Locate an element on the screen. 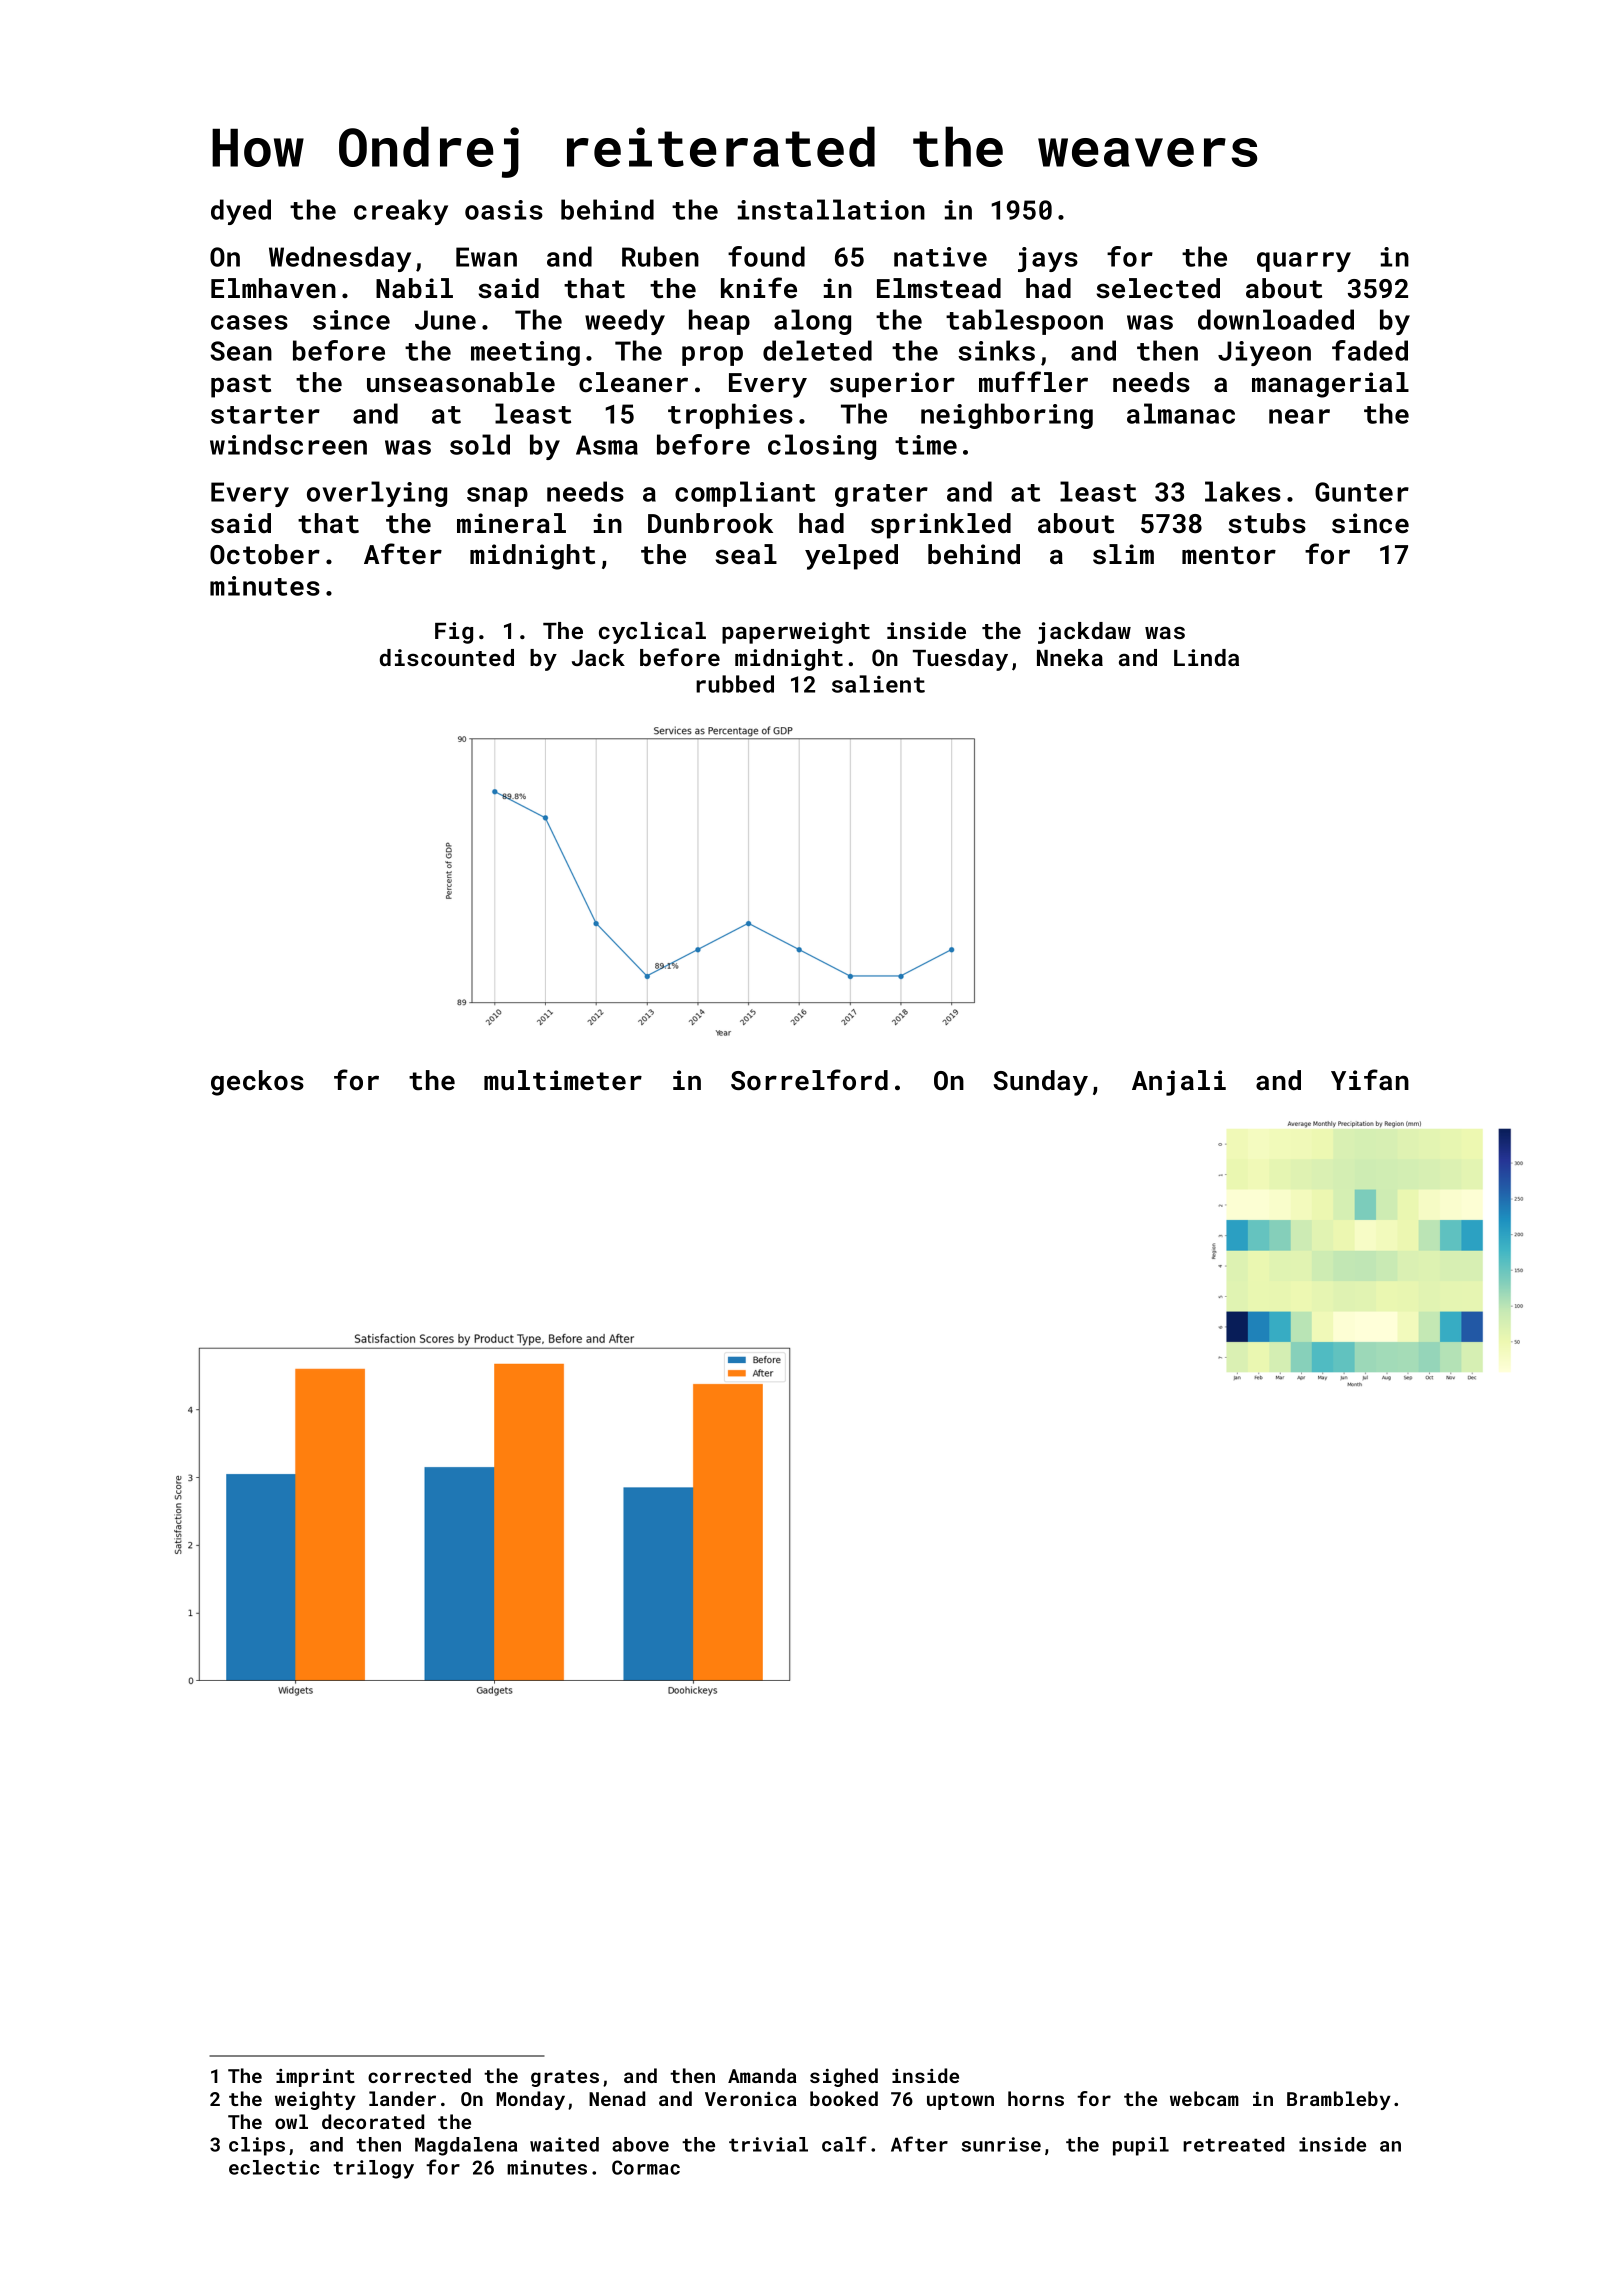 Image resolution: width=1620 pixels, height=2292 pixels. quarry is located at coordinates (1304, 262).
